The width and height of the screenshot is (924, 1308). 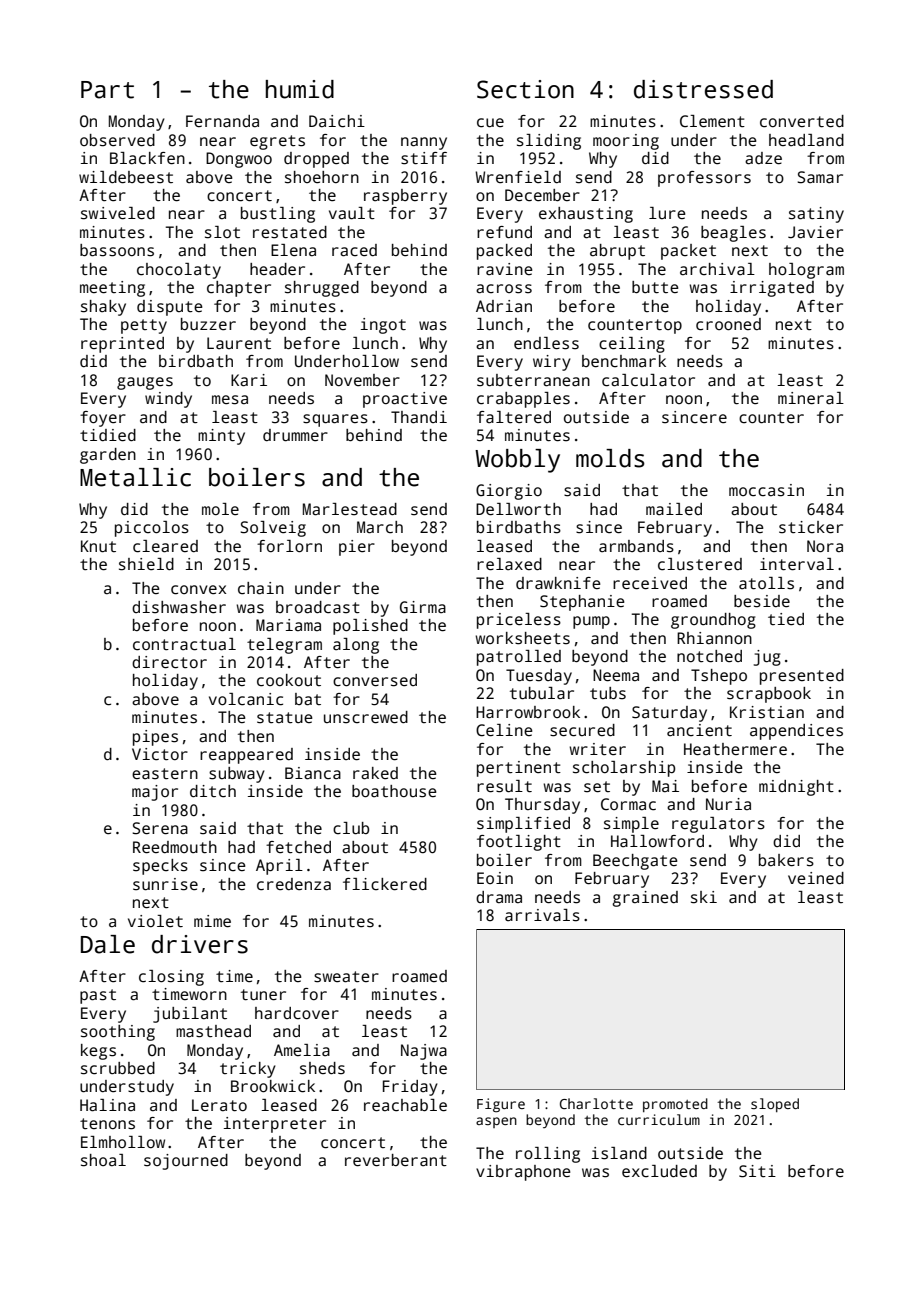 What do you see at coordinates (533, 380) in the screenshot?
I see `subterranean` at bounding box center [533, 380].
